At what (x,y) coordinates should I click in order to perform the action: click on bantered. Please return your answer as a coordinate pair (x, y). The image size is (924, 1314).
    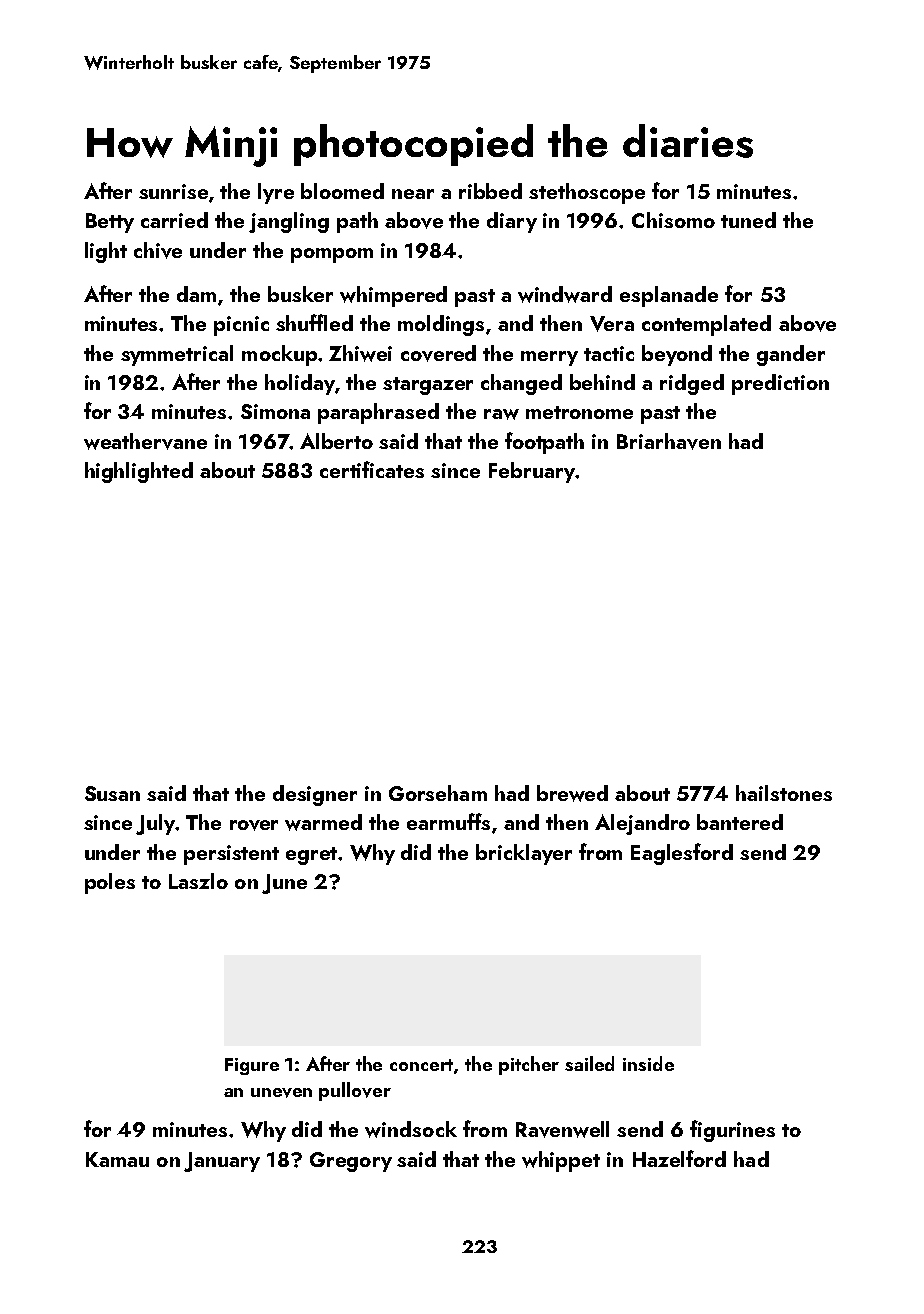
    Looking at the image, I should click on (740, 822).
